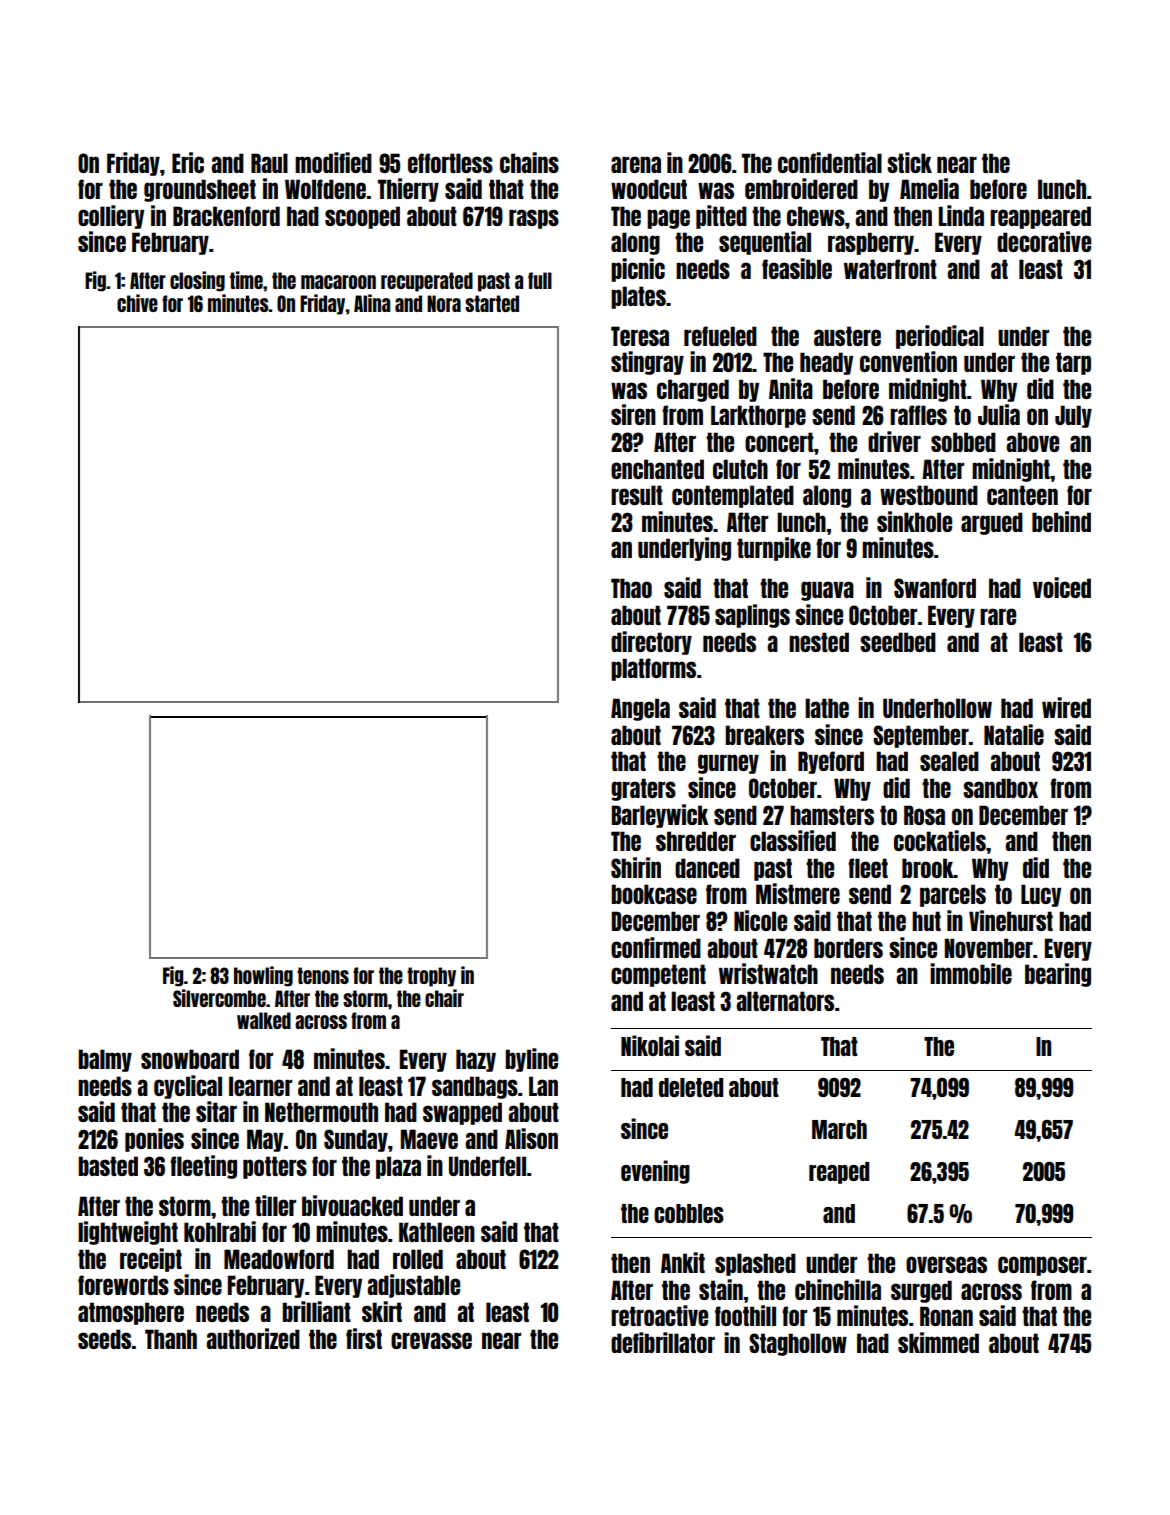 The image size is (1170, 1515). I want to click on howling, so click(263, 976).
